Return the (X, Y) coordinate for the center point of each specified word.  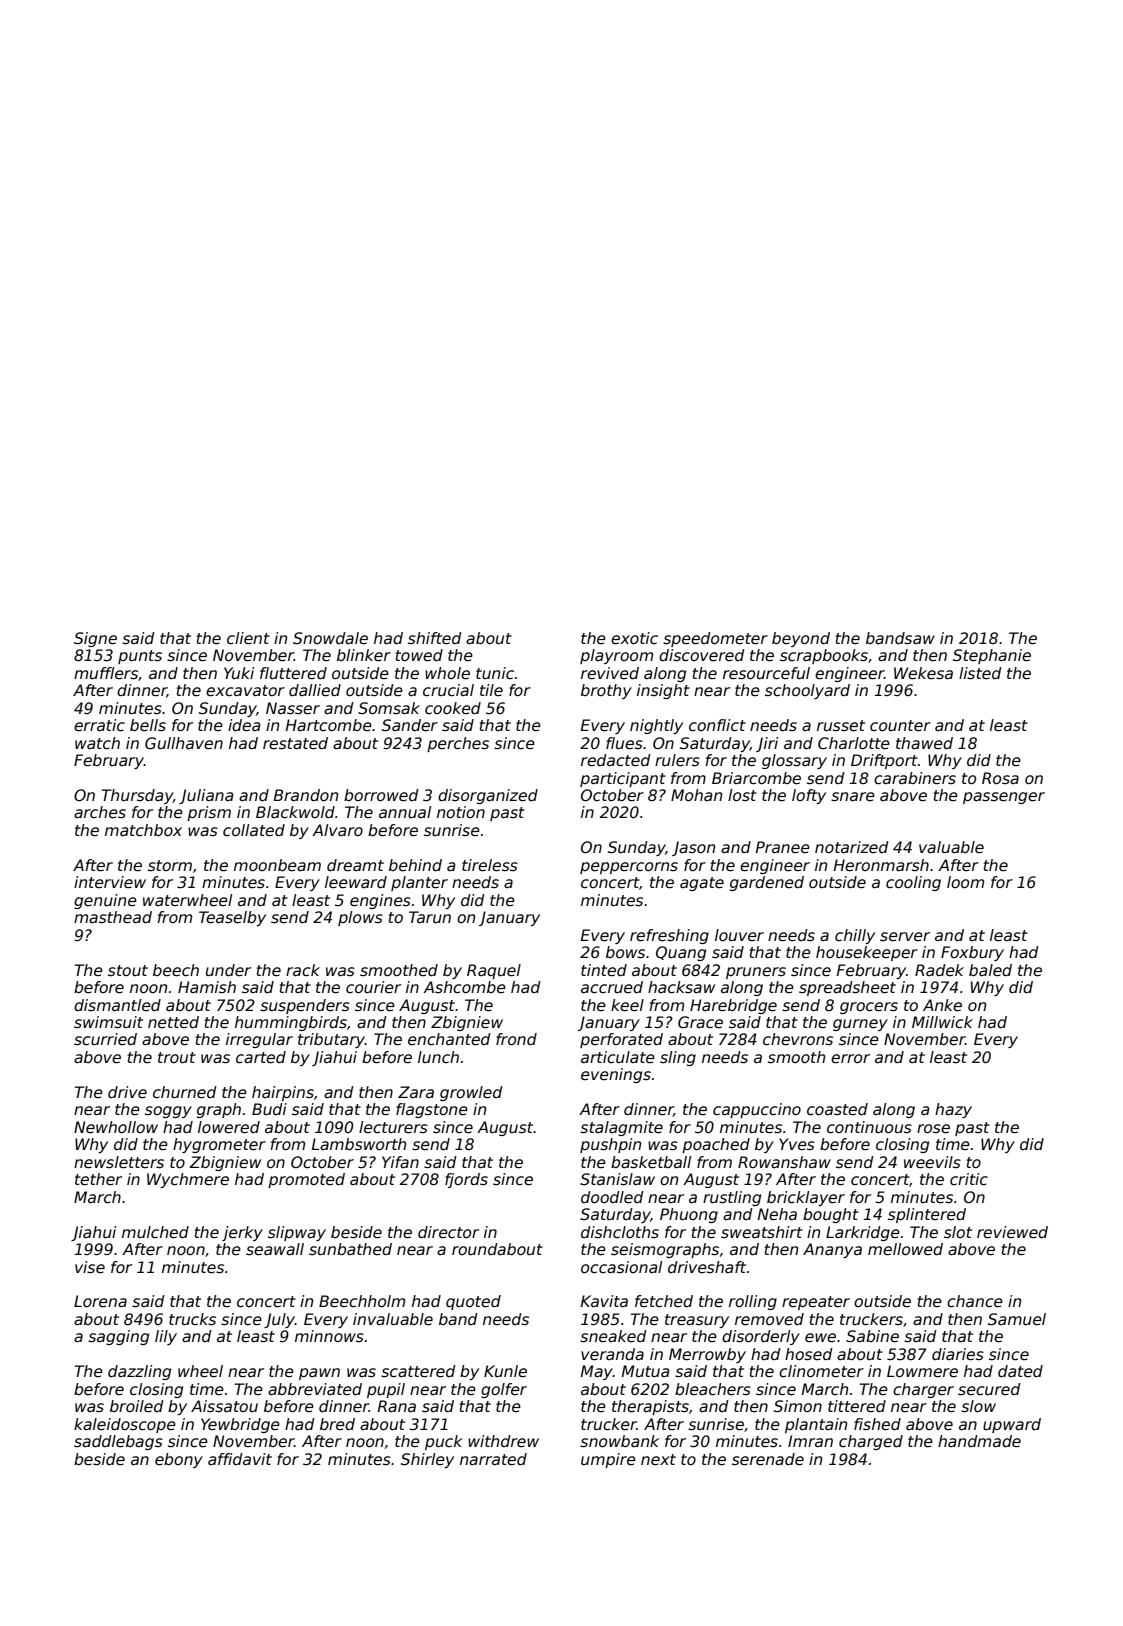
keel (627, 1005)
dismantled (117, 1005)
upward (1012, 1425)
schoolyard (807, 691)
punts (140, 657)
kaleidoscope (125, 1425)
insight (663, 691)
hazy (953, 1110)
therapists (650, 1407)
